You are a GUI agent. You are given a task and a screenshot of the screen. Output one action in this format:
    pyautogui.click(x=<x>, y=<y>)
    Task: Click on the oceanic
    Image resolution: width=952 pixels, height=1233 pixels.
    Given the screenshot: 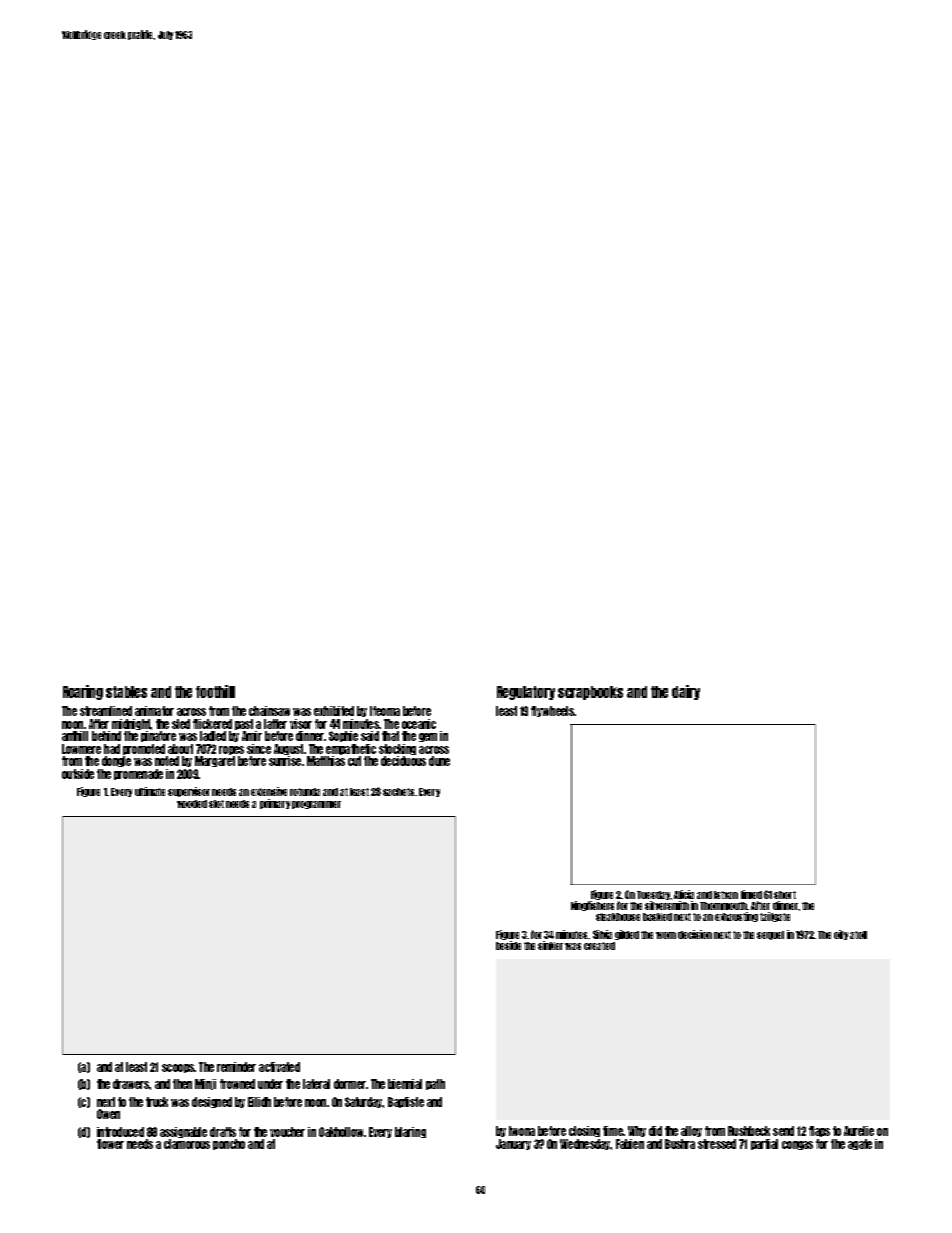 What is the action you would take?
    pyautogui.click(x=419, y=724)
